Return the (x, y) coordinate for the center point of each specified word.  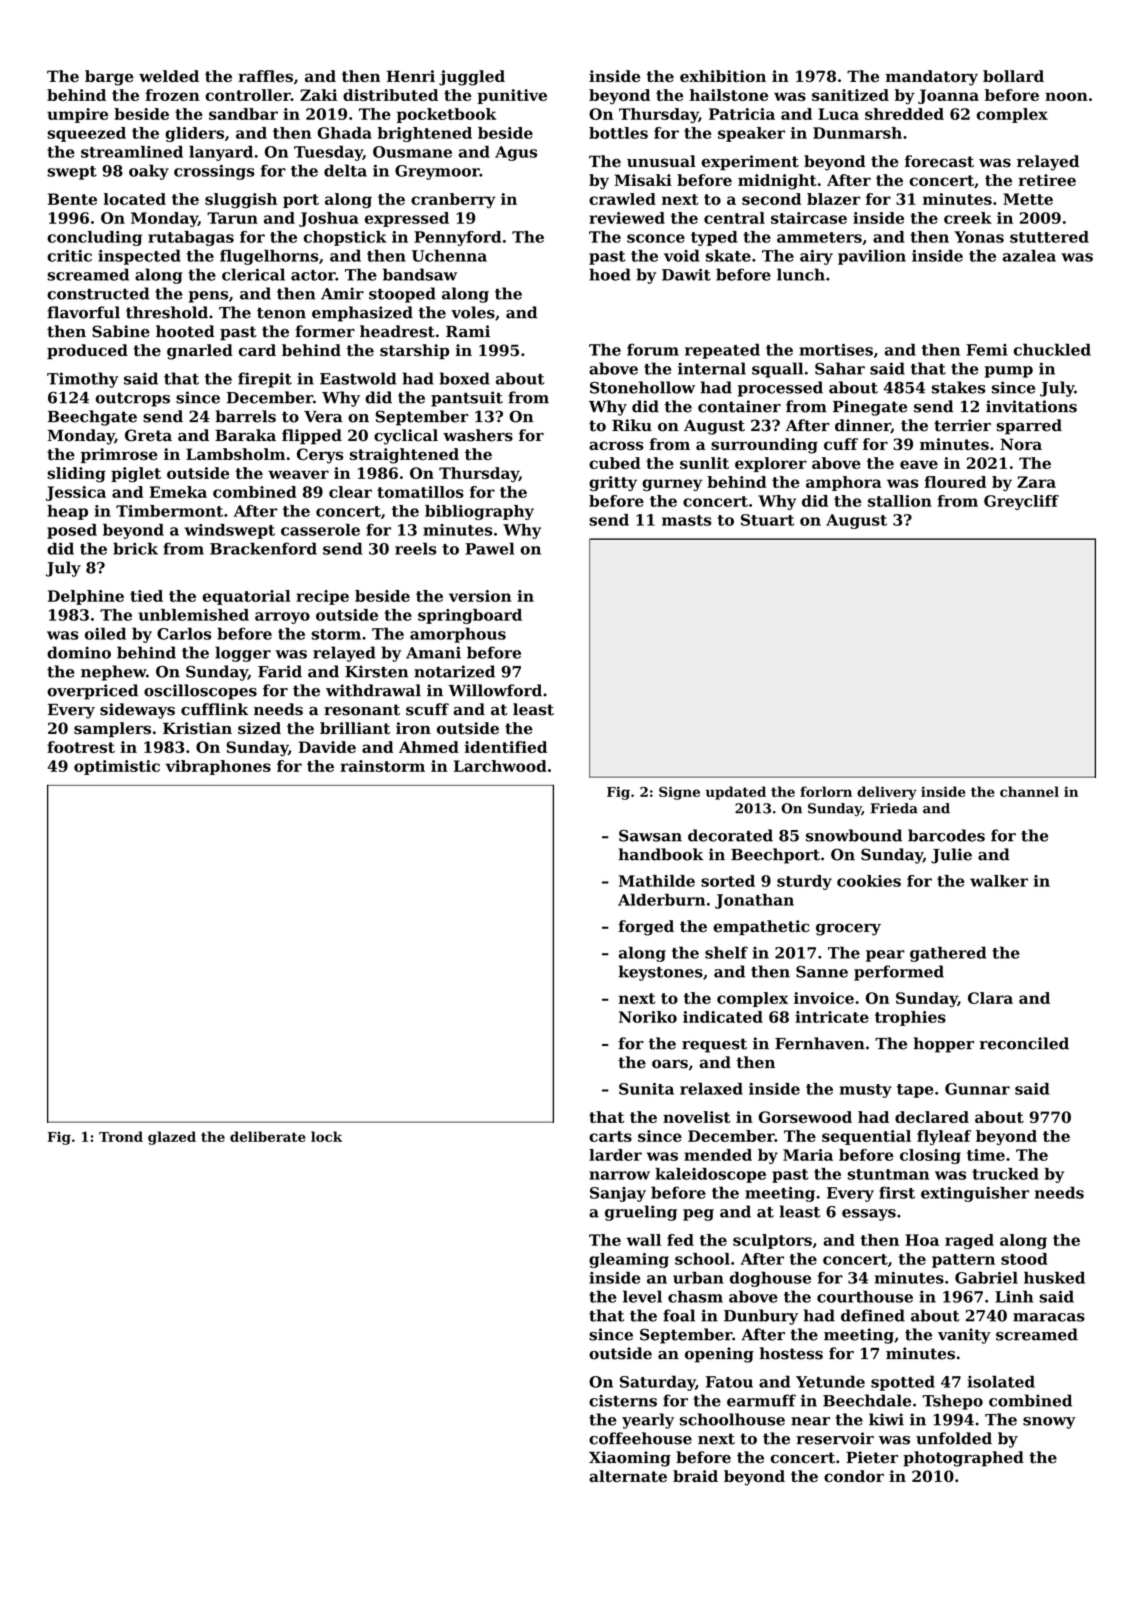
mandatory (932, 78)
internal (712, 368)
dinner (863, 426)
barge (109, 78)
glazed (172, 1138)
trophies (910, 1018)
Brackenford (263, 548)
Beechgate (92, 418)
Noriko (648, 1017)
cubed (615, 463)
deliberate (268, 1136)
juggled (472, 78)
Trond (121, 1136)
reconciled (1024, 1043)
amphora (844, 483)
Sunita (646, 1089)
